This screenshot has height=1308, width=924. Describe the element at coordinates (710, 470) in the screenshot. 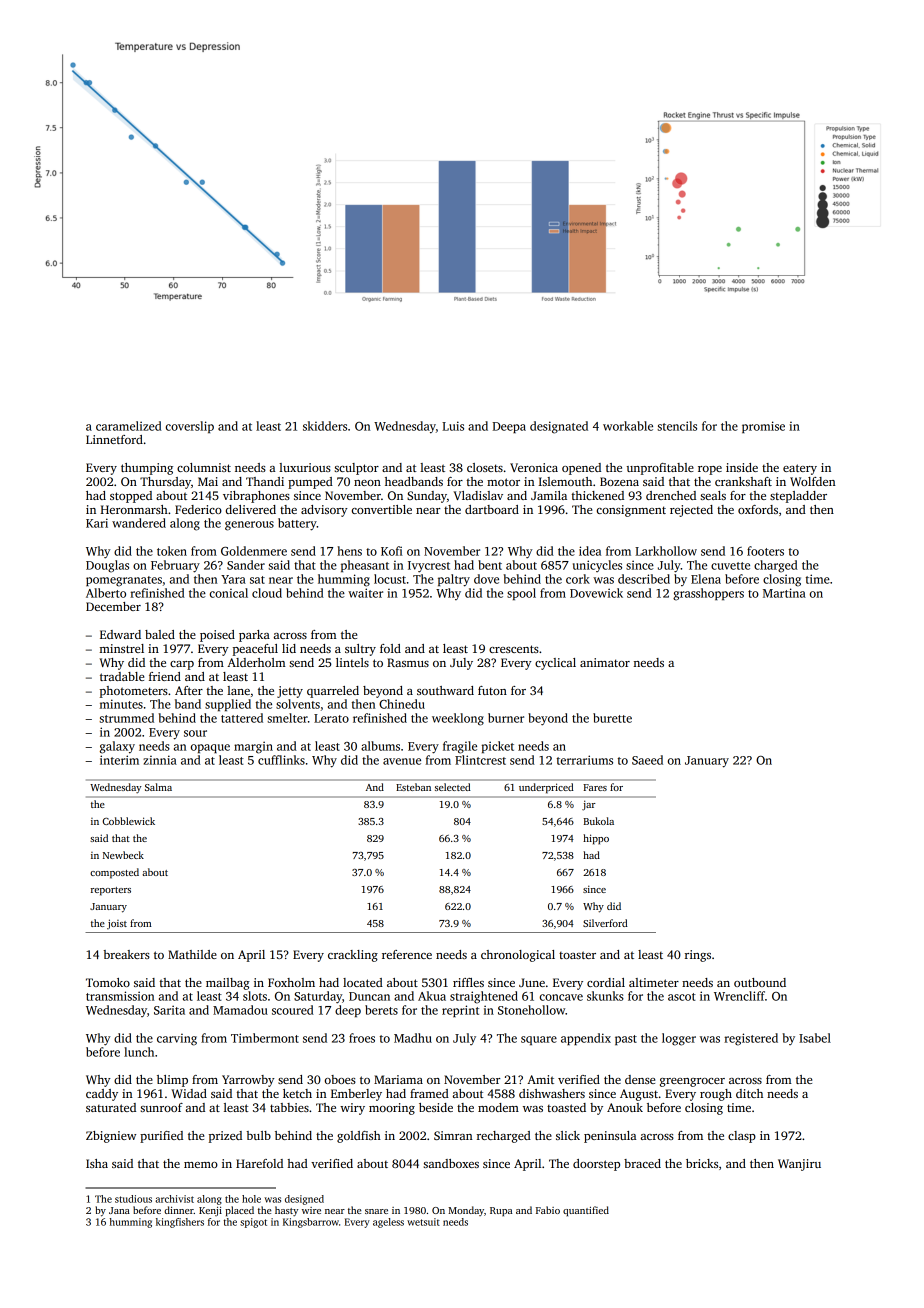

I see `rope` at that location.
